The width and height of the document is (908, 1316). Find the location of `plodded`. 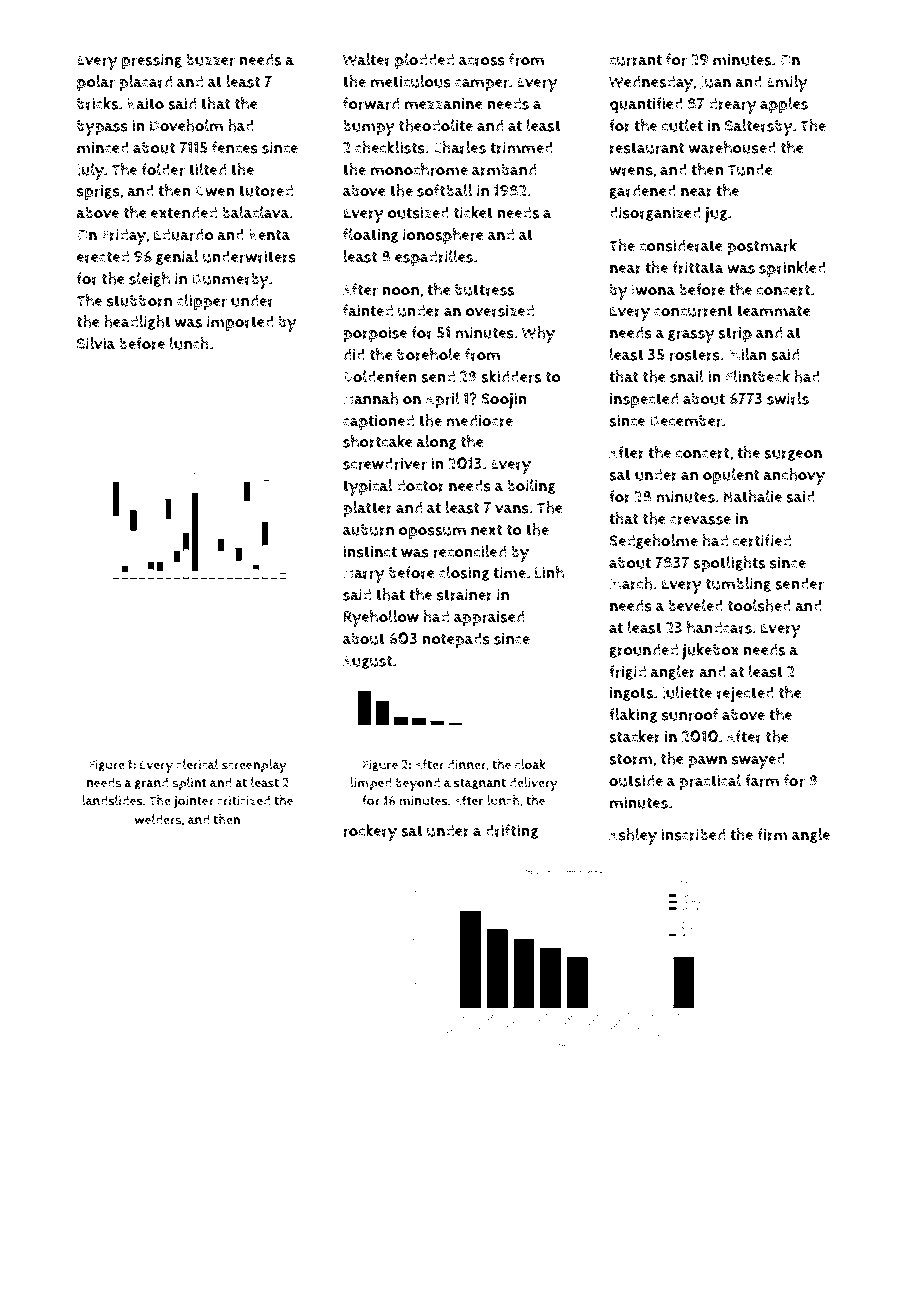

plodded is located at coordinates (424, 61).
